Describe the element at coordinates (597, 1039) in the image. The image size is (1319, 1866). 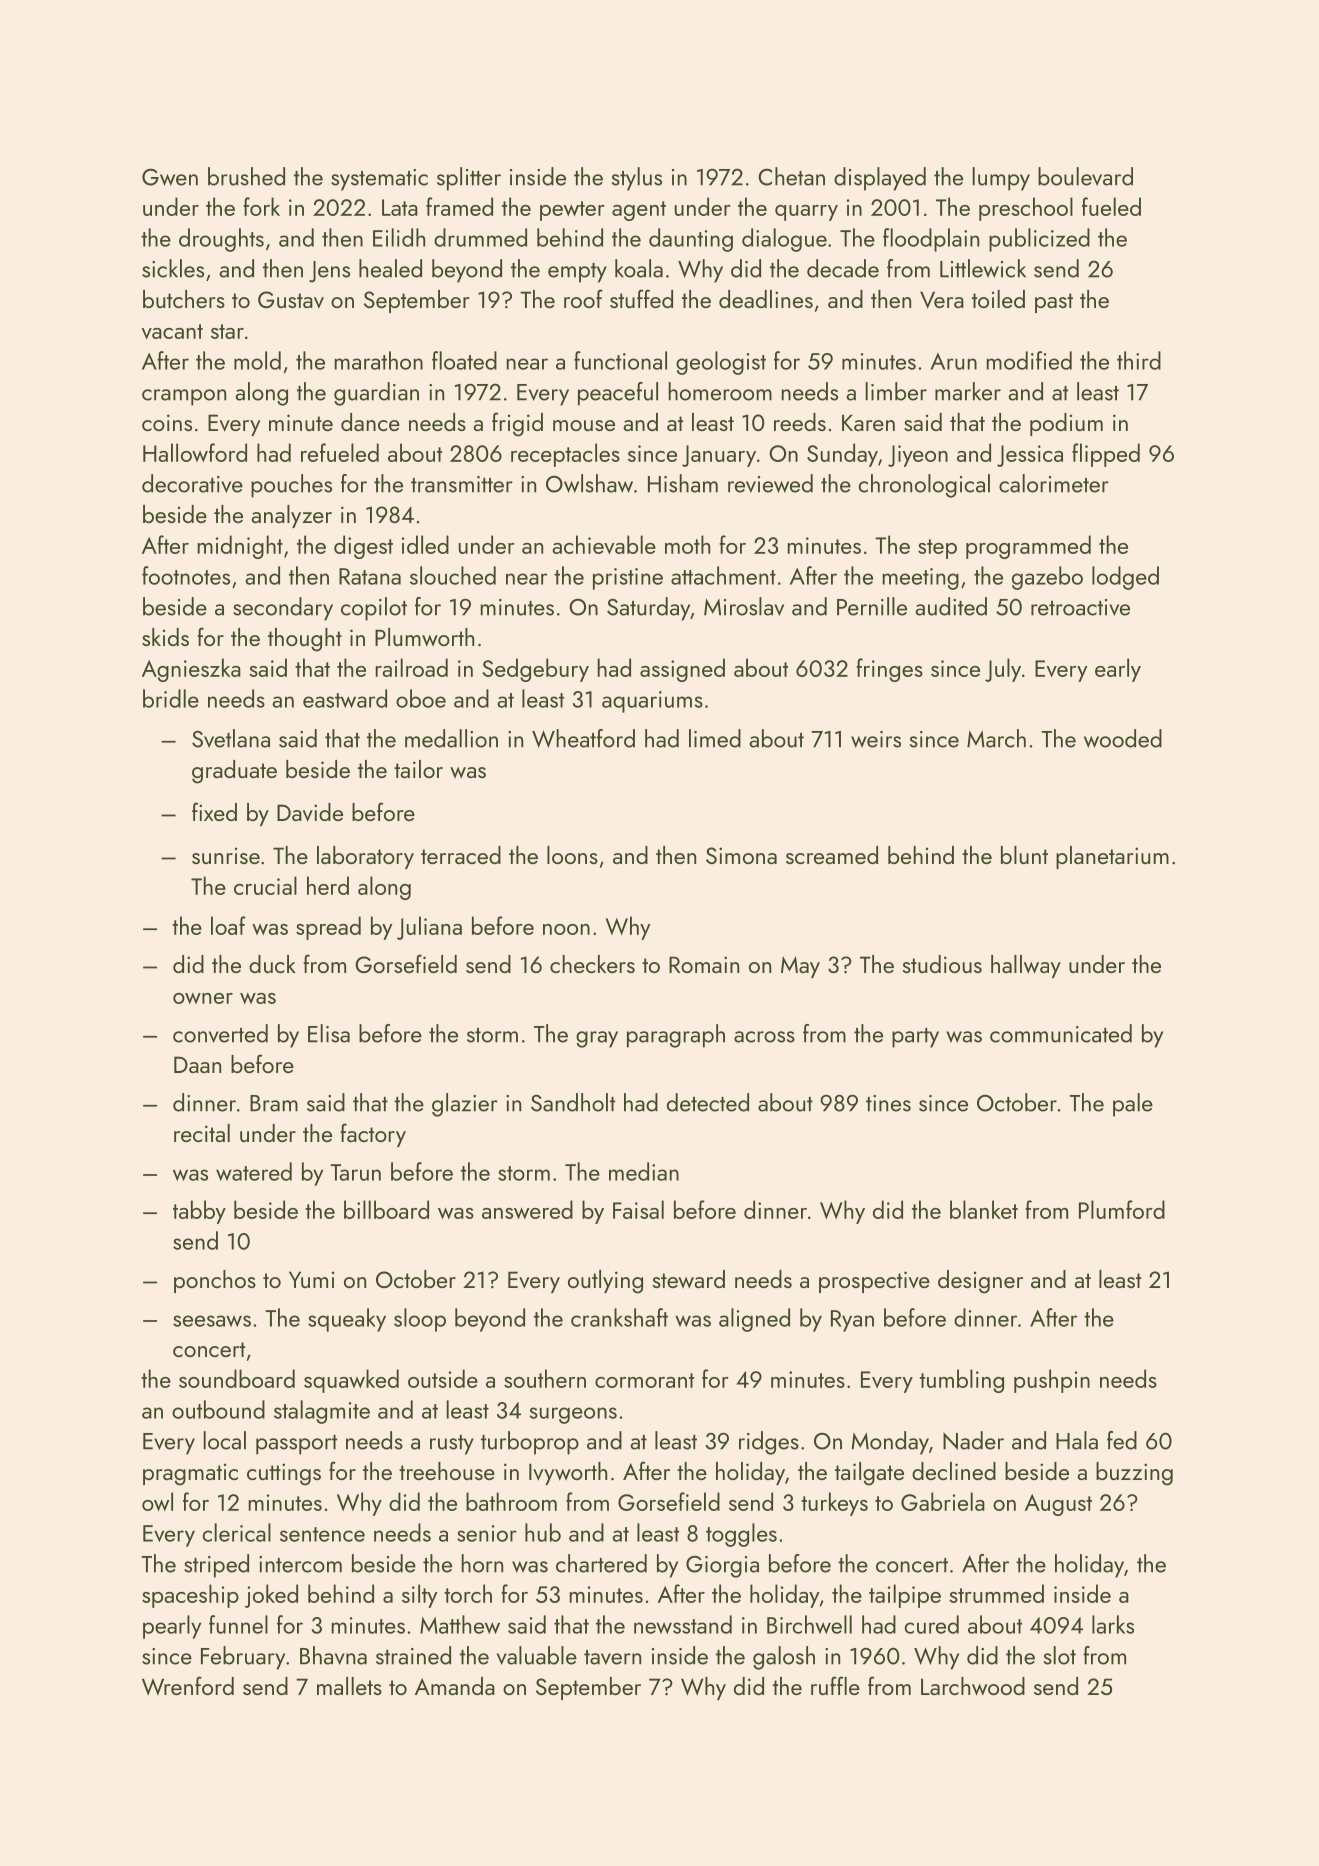
I see `gray` at that location.
